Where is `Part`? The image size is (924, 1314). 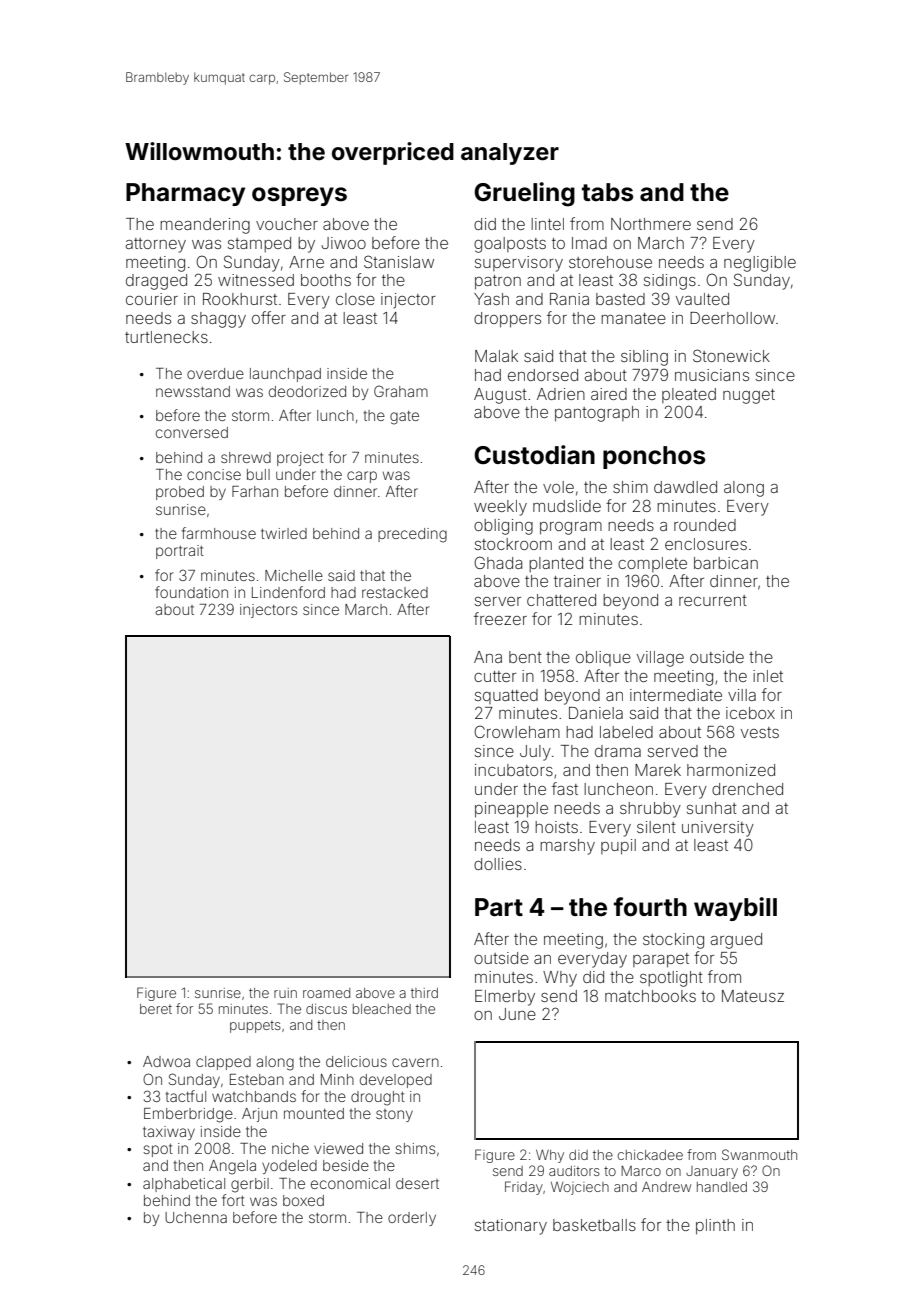
Part is located at coordinates (499, 907).
